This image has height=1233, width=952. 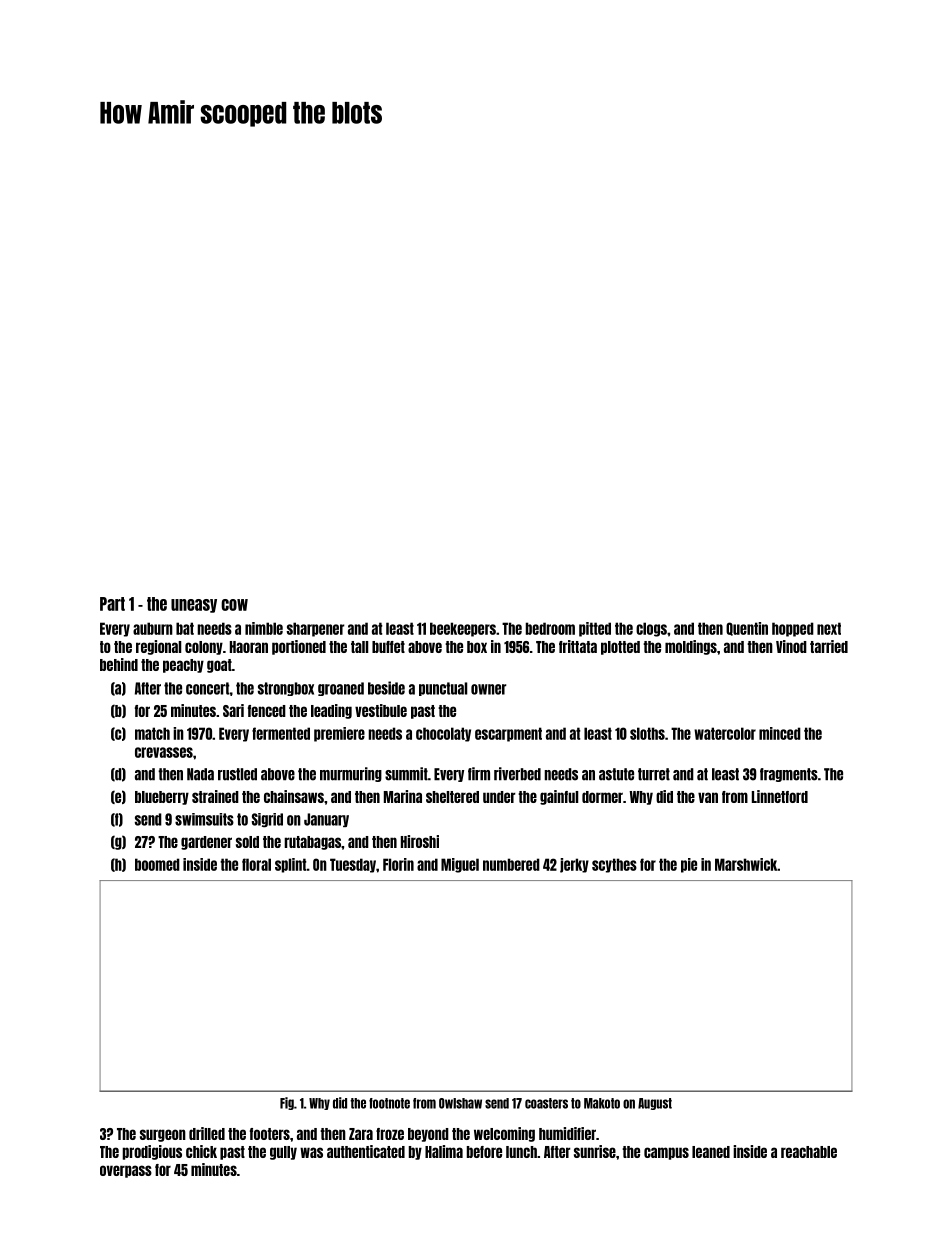 I want to click on Marshwick, so click(x=746, y=864).
